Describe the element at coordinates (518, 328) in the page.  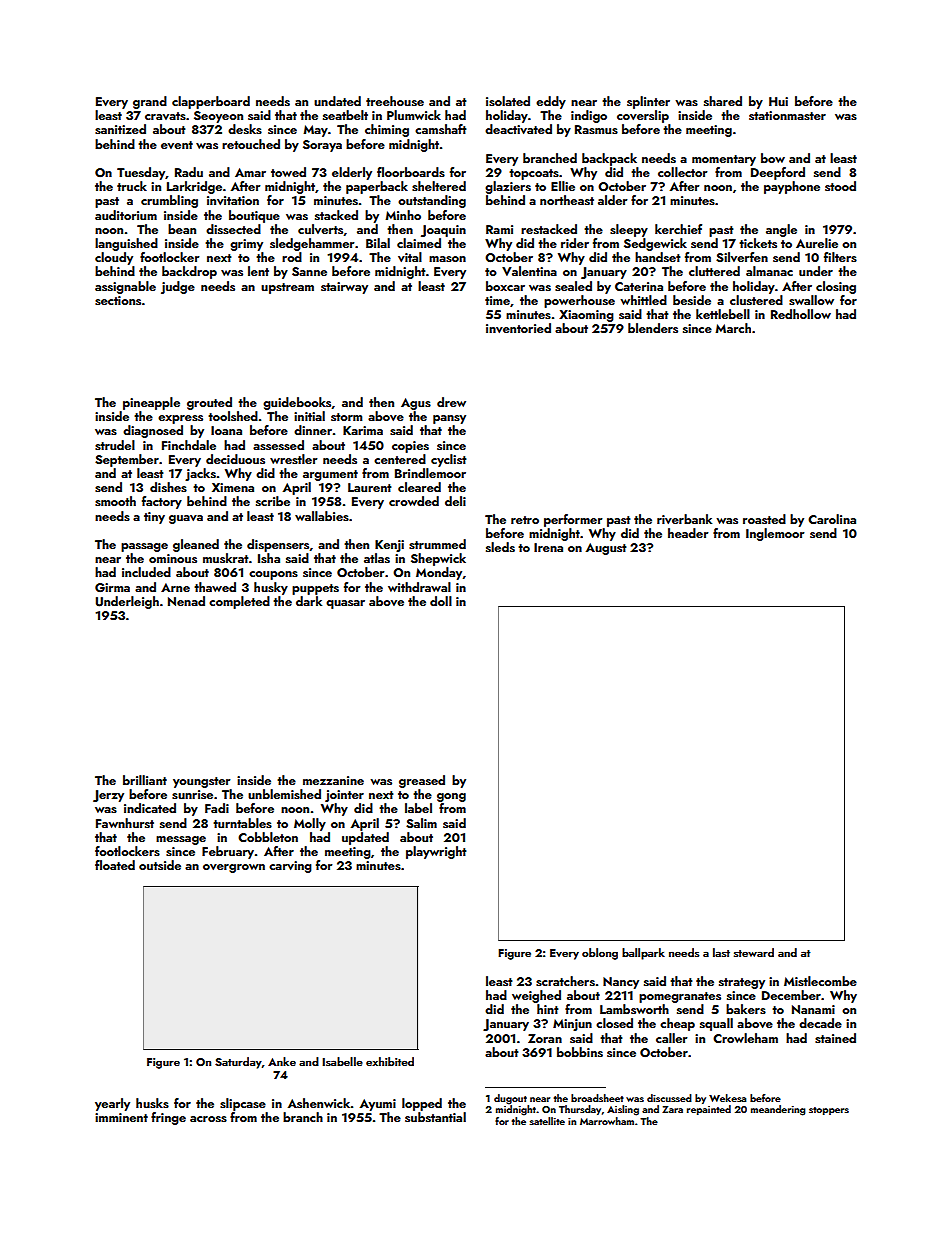
I see `inventoried` at that location.
